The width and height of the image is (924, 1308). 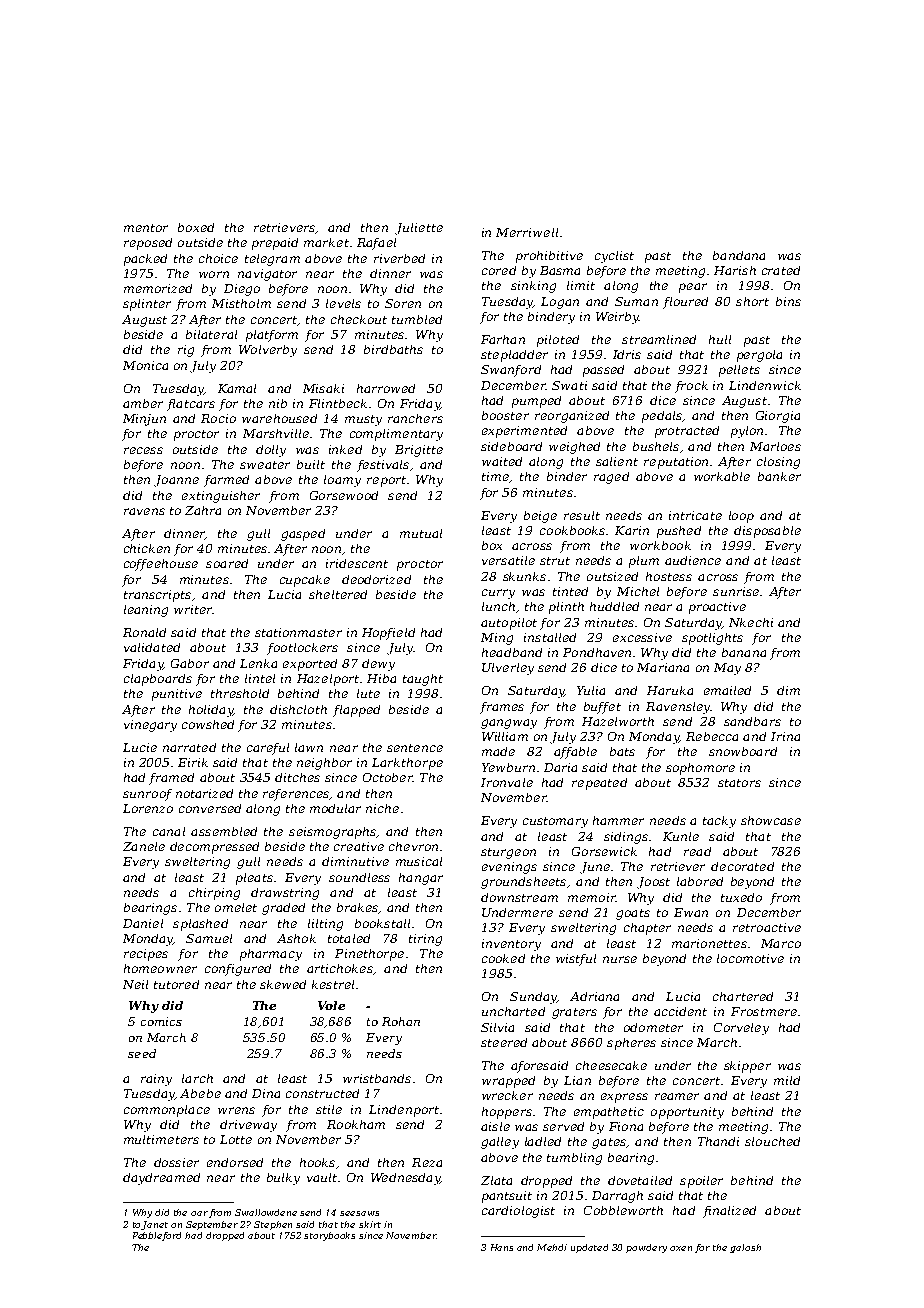 I want to click on crated, so click(x=781, y=270).
